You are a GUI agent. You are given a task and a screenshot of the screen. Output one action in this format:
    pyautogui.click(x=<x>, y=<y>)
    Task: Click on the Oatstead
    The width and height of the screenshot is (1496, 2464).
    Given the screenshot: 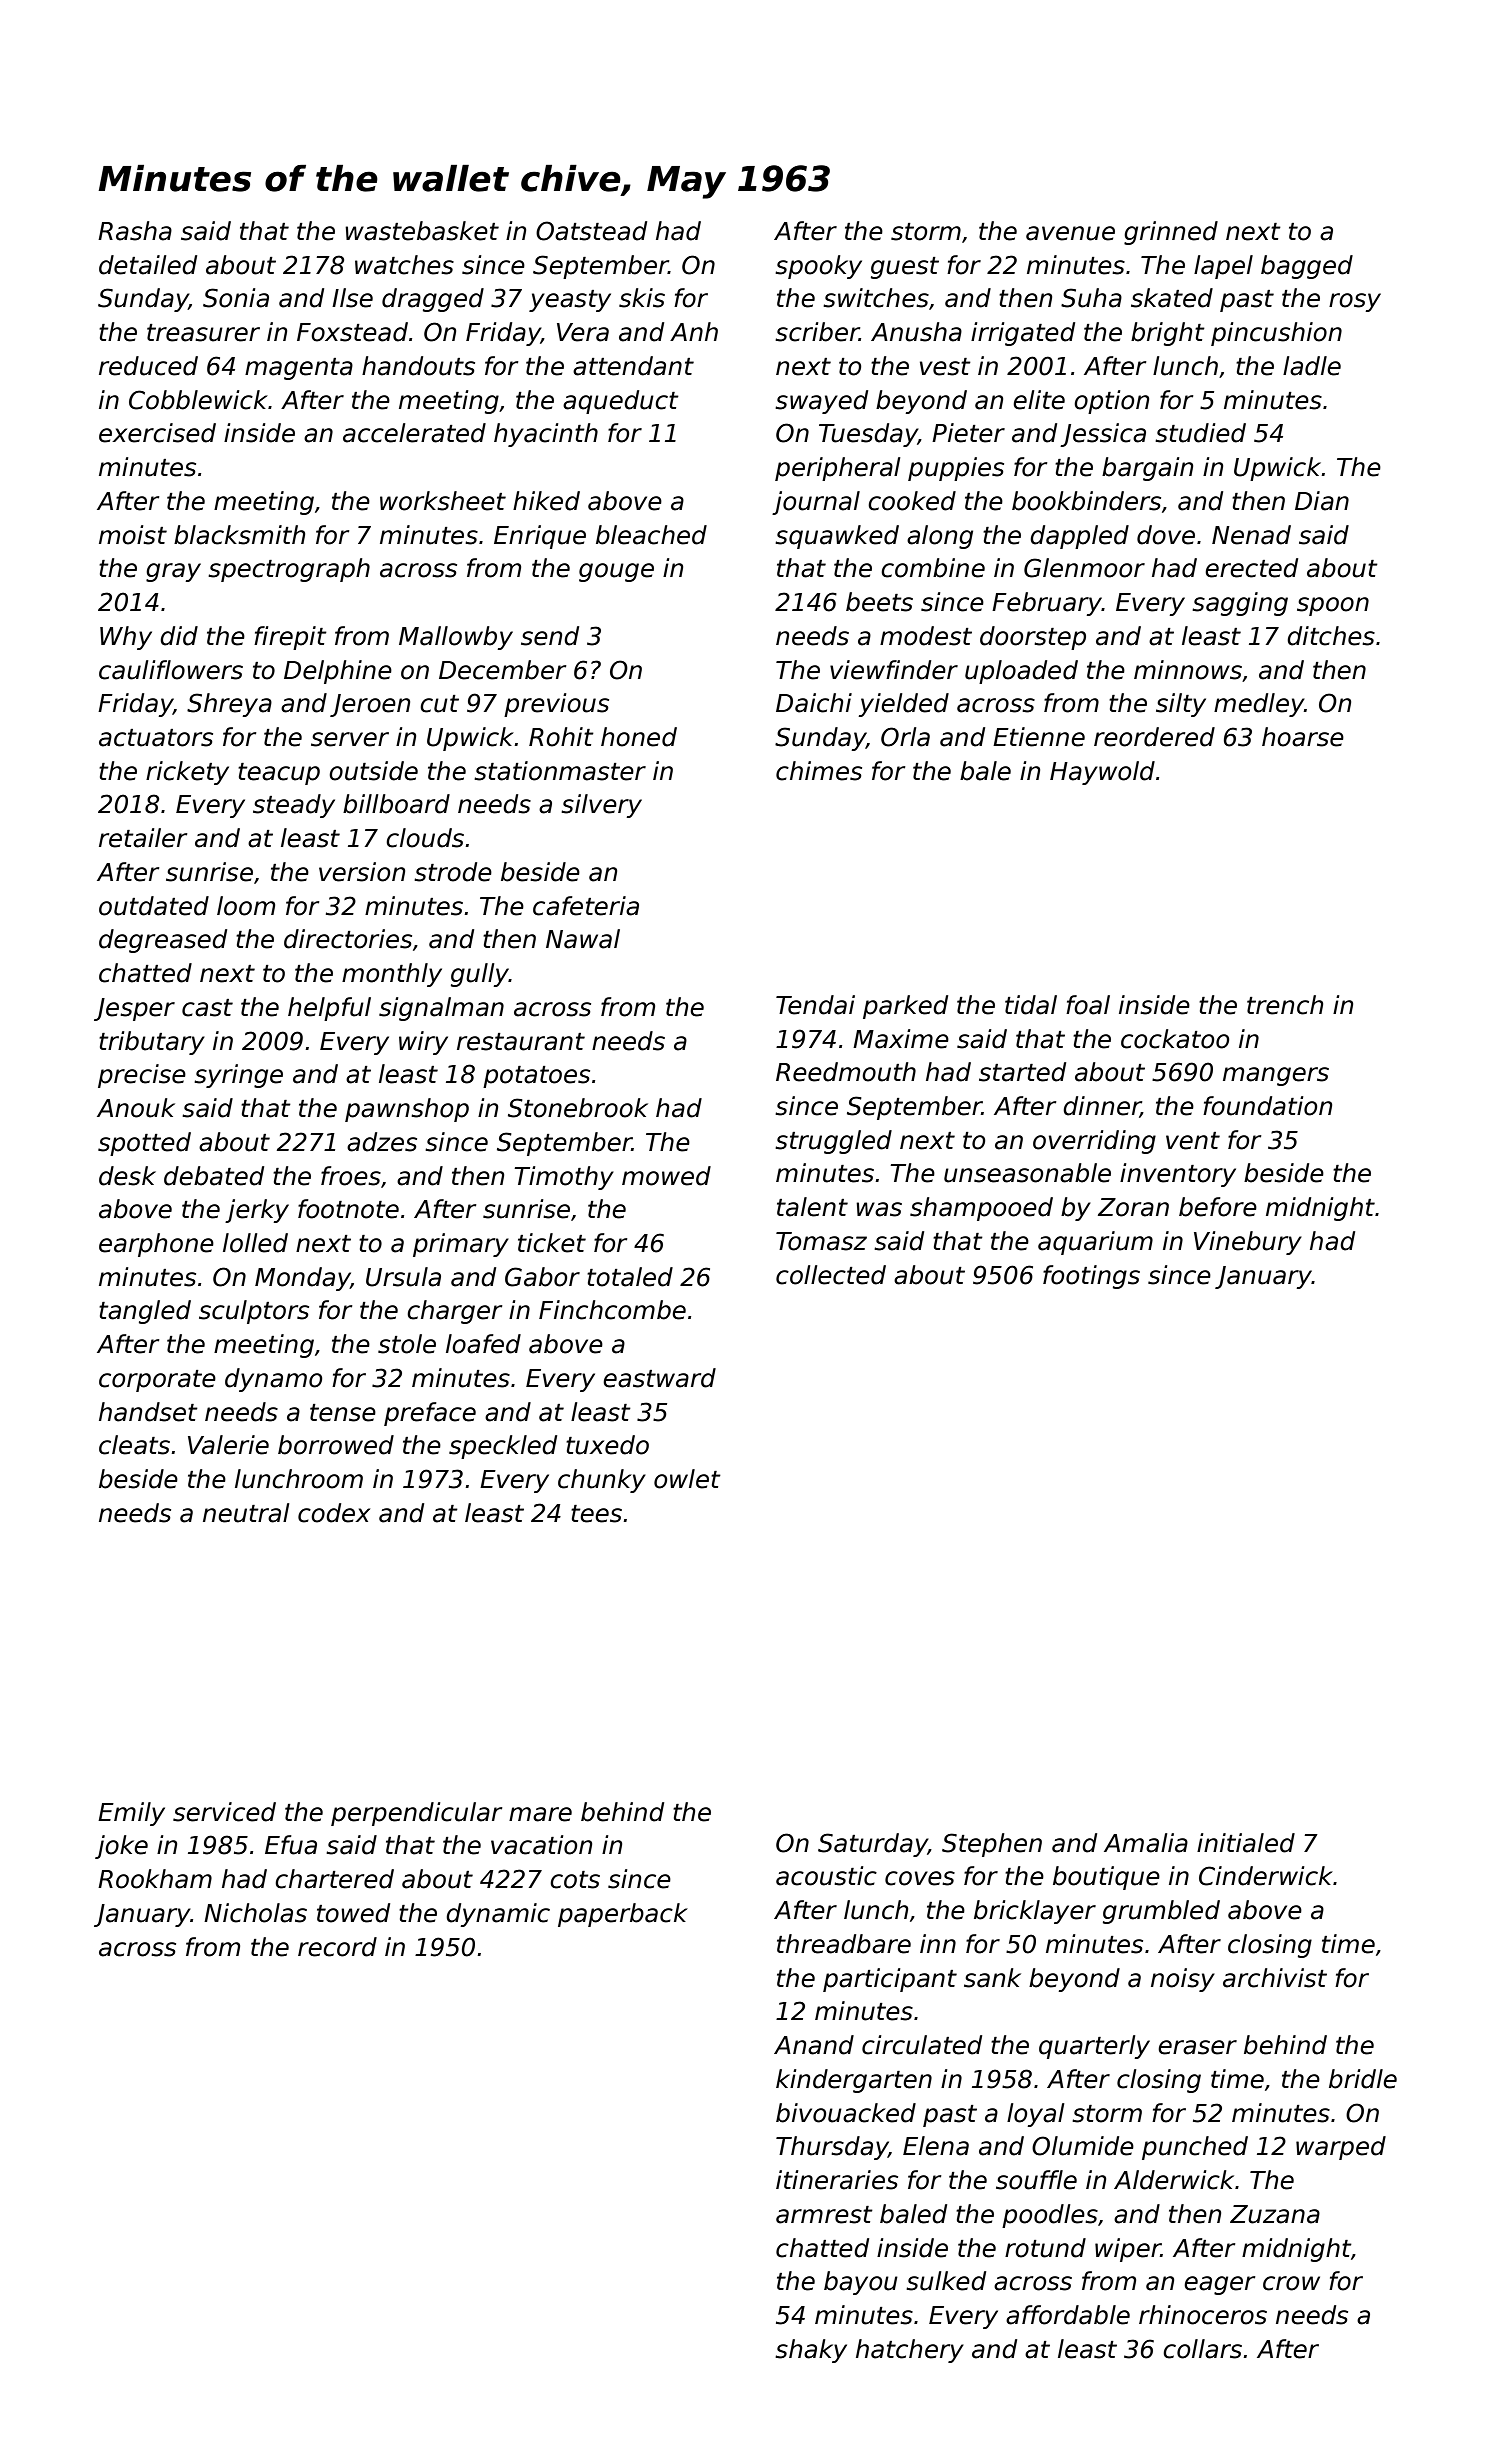 What is the action you would take?
    pyautogui.click(x=591, y=231)
